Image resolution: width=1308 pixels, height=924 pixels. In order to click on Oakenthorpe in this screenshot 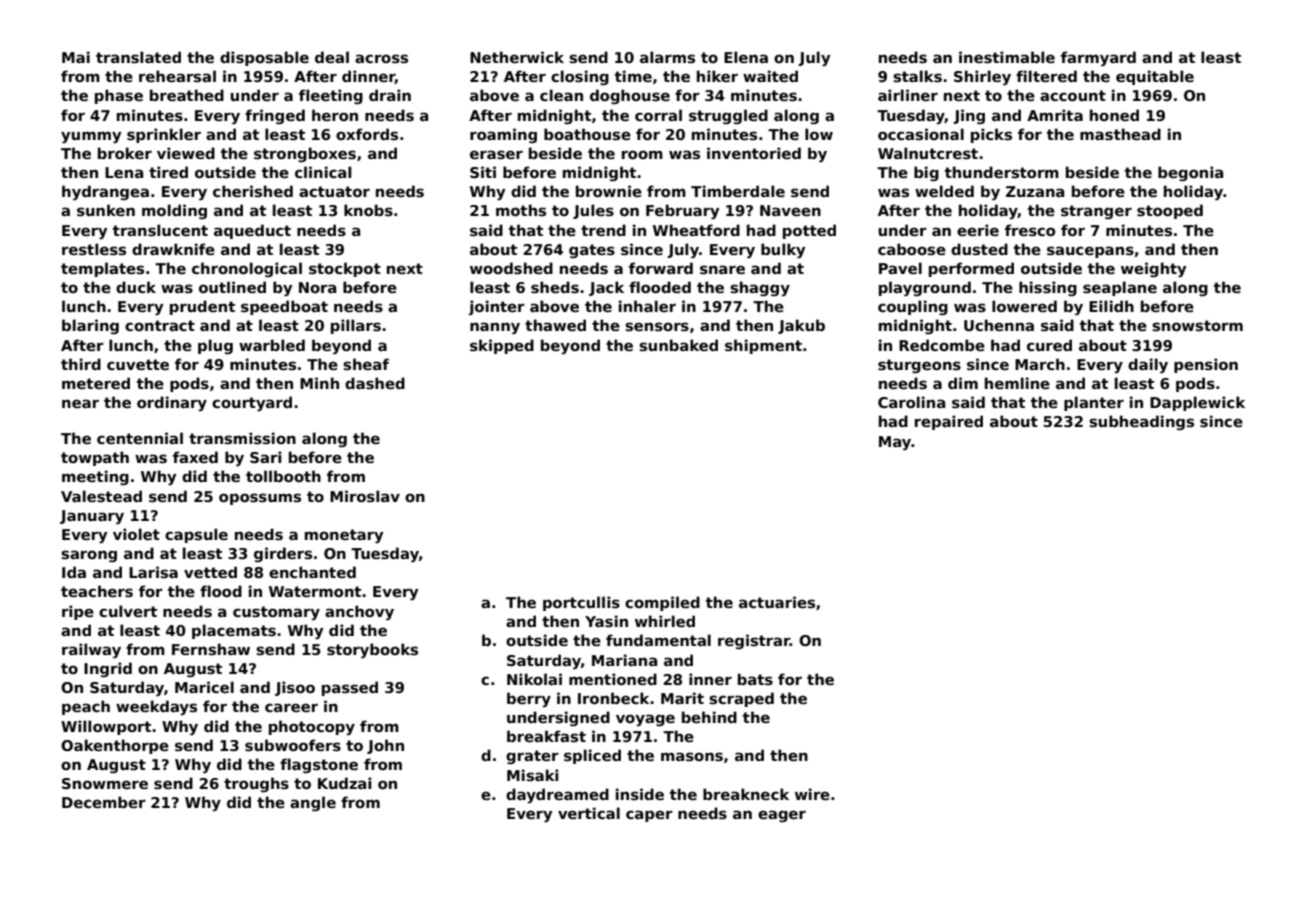, I will do `click(115, 746)`.
